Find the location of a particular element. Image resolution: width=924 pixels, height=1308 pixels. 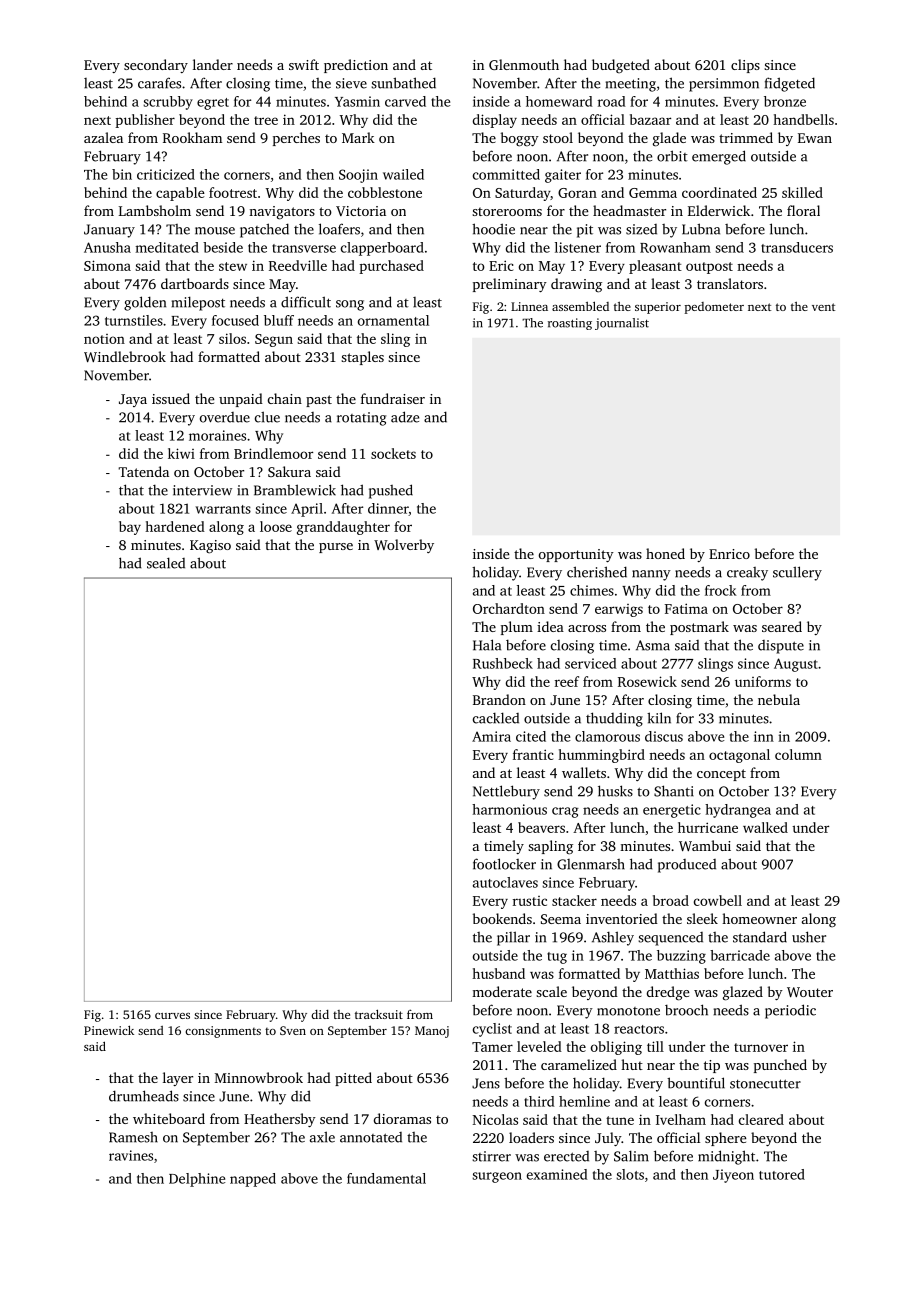

clips is located at coordinates (745, 66).
